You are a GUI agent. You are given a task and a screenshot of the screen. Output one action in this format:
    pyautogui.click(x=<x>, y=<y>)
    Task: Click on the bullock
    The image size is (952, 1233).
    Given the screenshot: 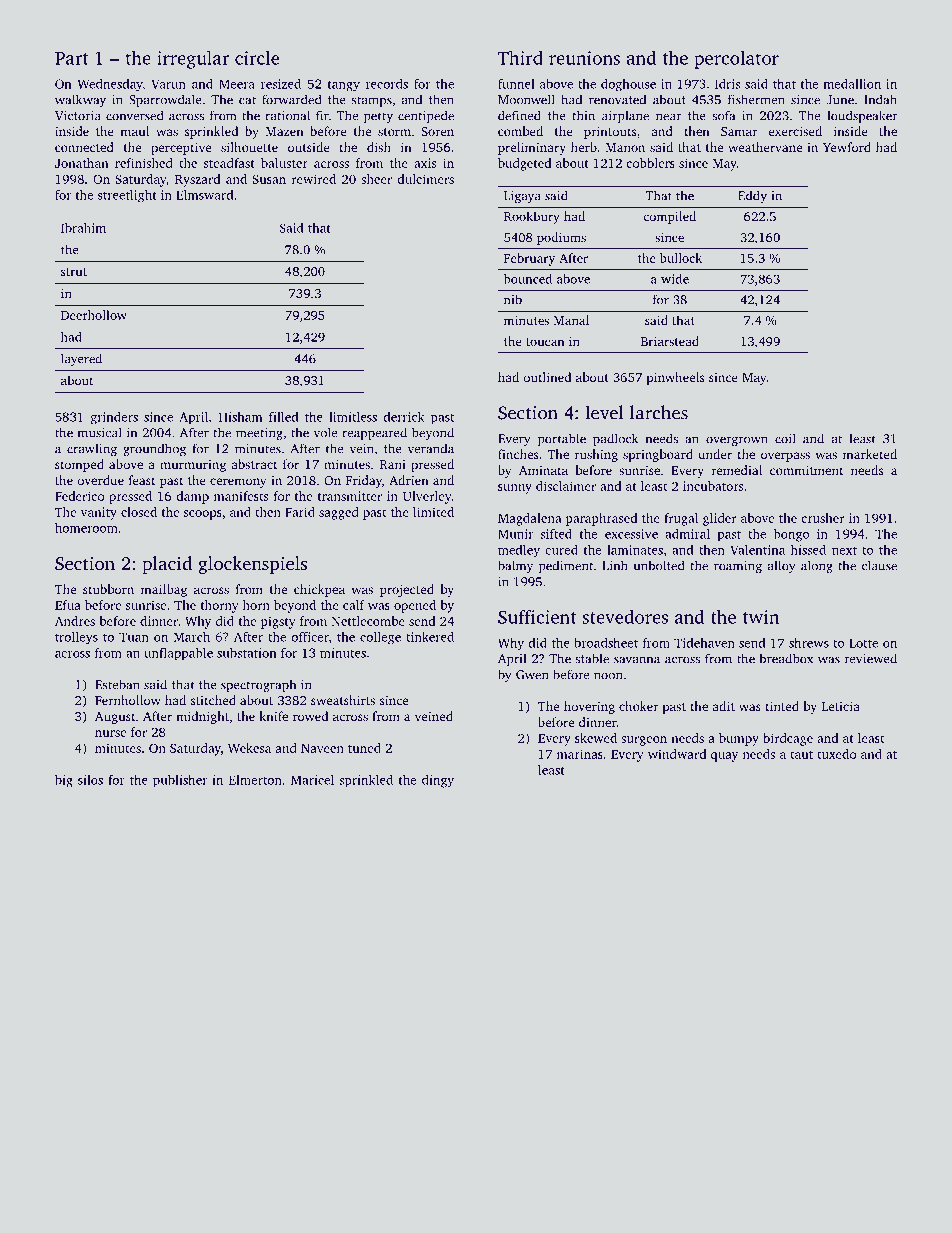 What is the action you would take?
    pyautogui.click(x=681, y=258)
